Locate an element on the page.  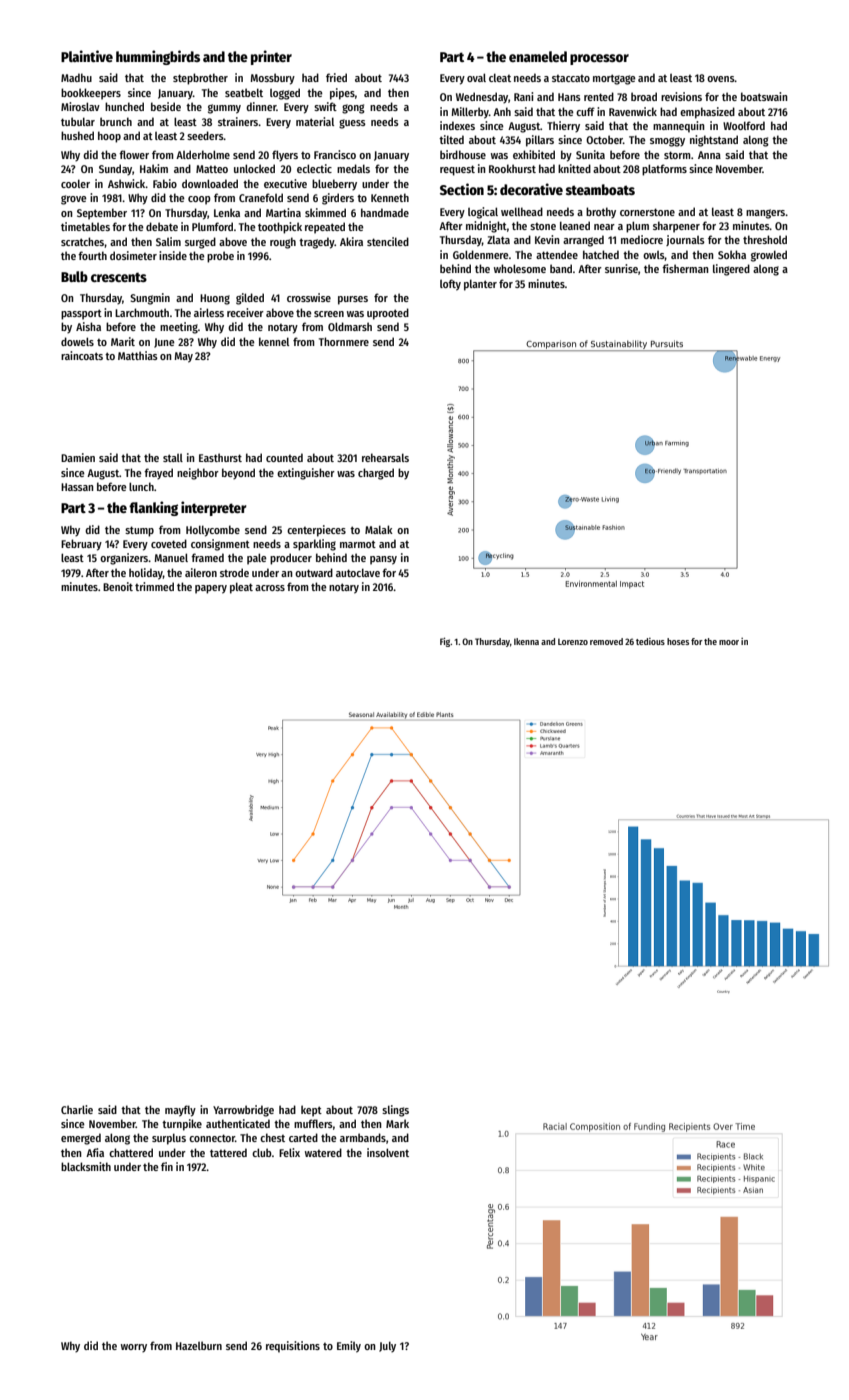
frayed is located at coordinates (158, 474).
